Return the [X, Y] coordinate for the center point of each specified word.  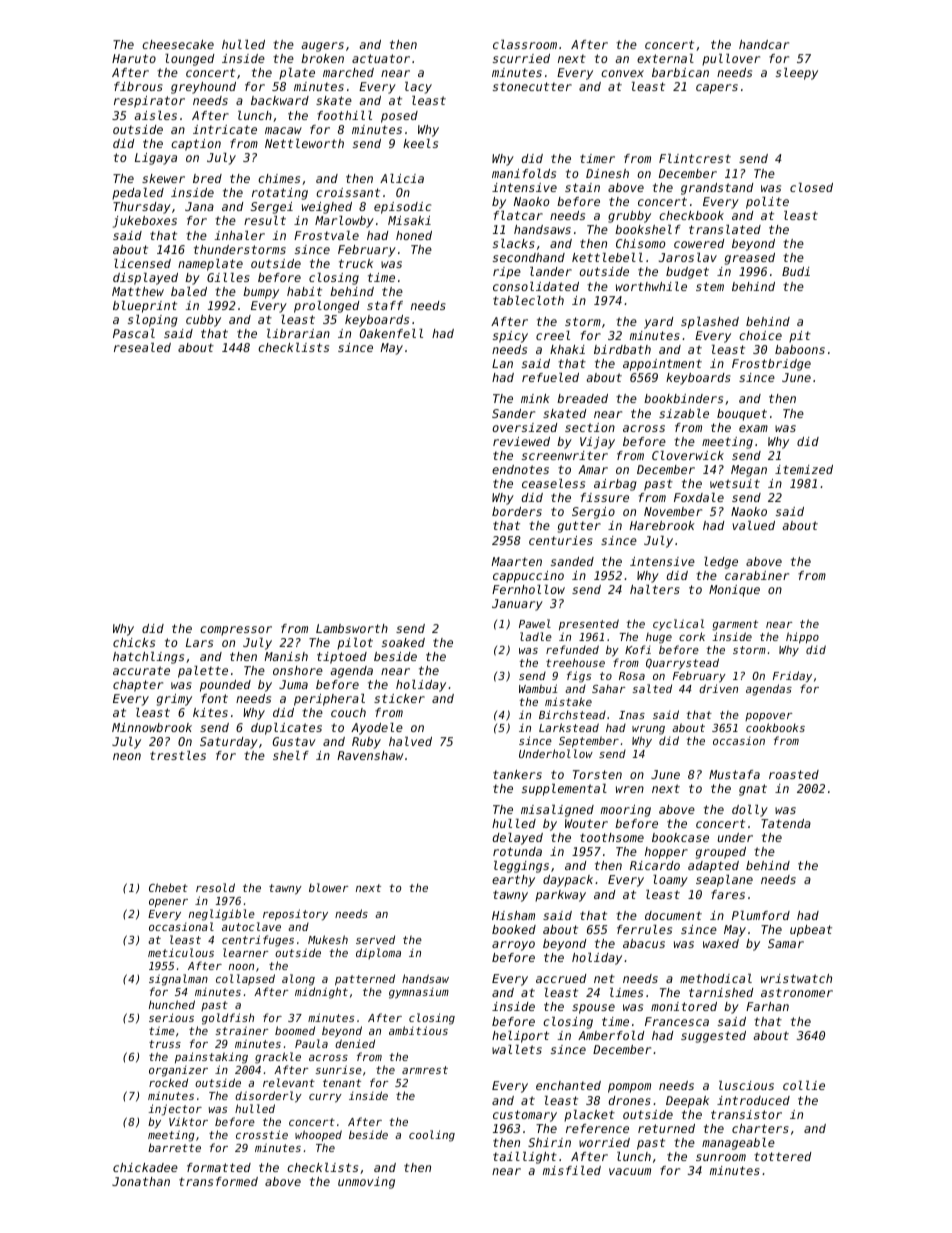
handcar [764, 44]
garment [735, 625]
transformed [218, 1181]
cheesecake [178, 44]
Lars [199, 642]
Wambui [538, 688]
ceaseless [553, 483]
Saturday [229, 743]
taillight [525, 1158]
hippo [802, 638]
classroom [525, 44]
